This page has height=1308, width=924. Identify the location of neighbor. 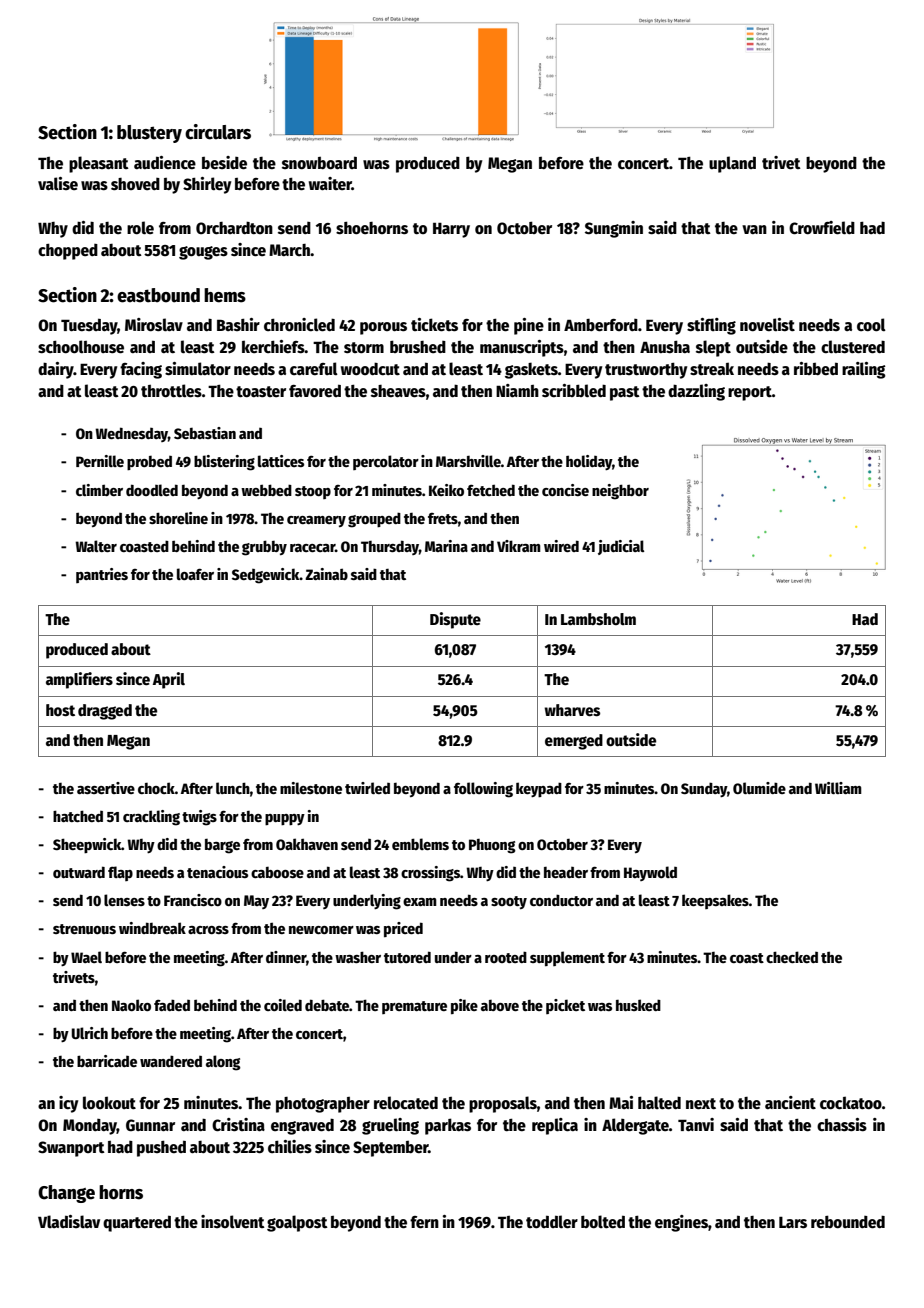
(620, 492).
